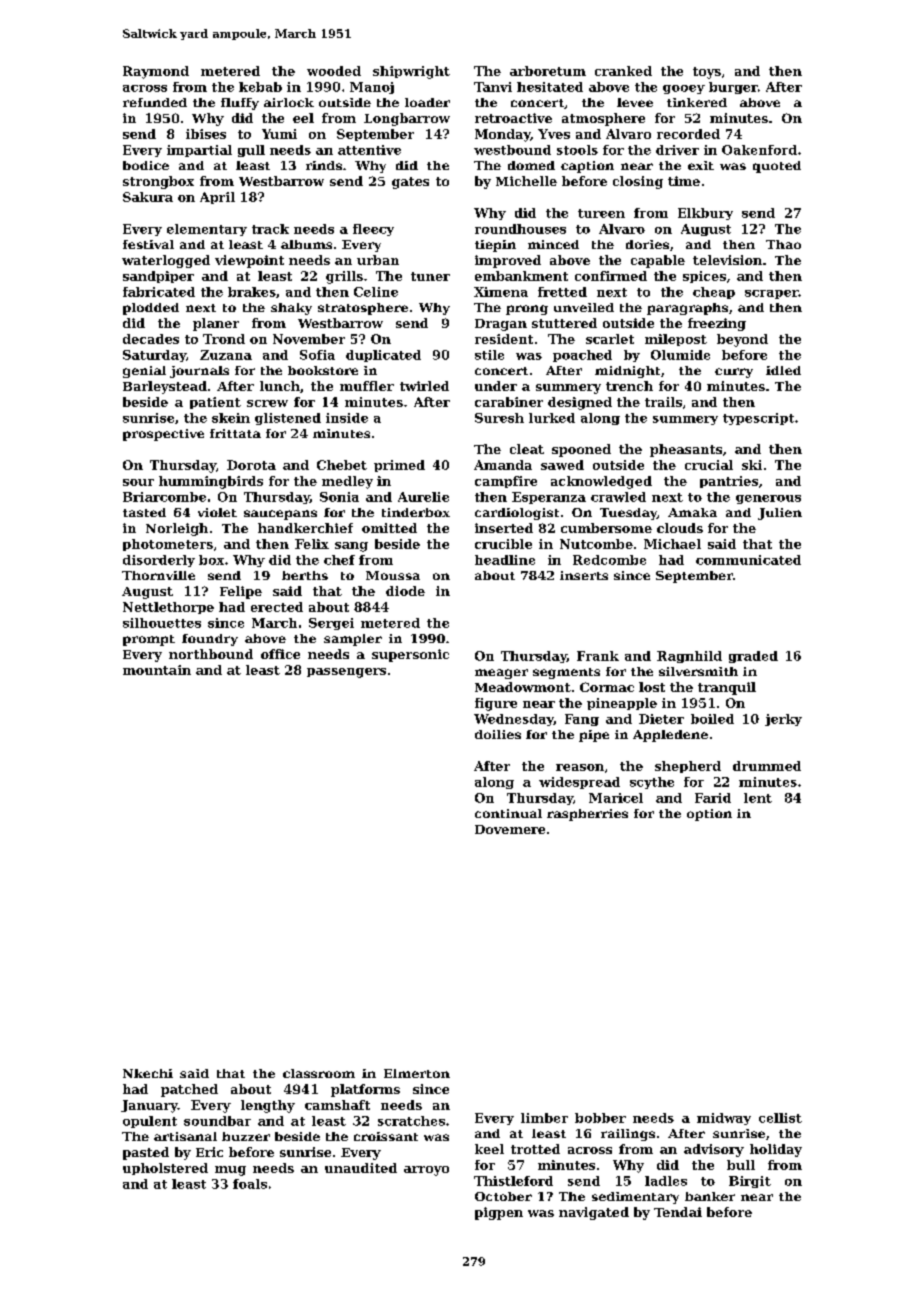  What do you see at coordinates (230, 1171) in the image?
I see `mug` at bounding box center [230, 1171].
